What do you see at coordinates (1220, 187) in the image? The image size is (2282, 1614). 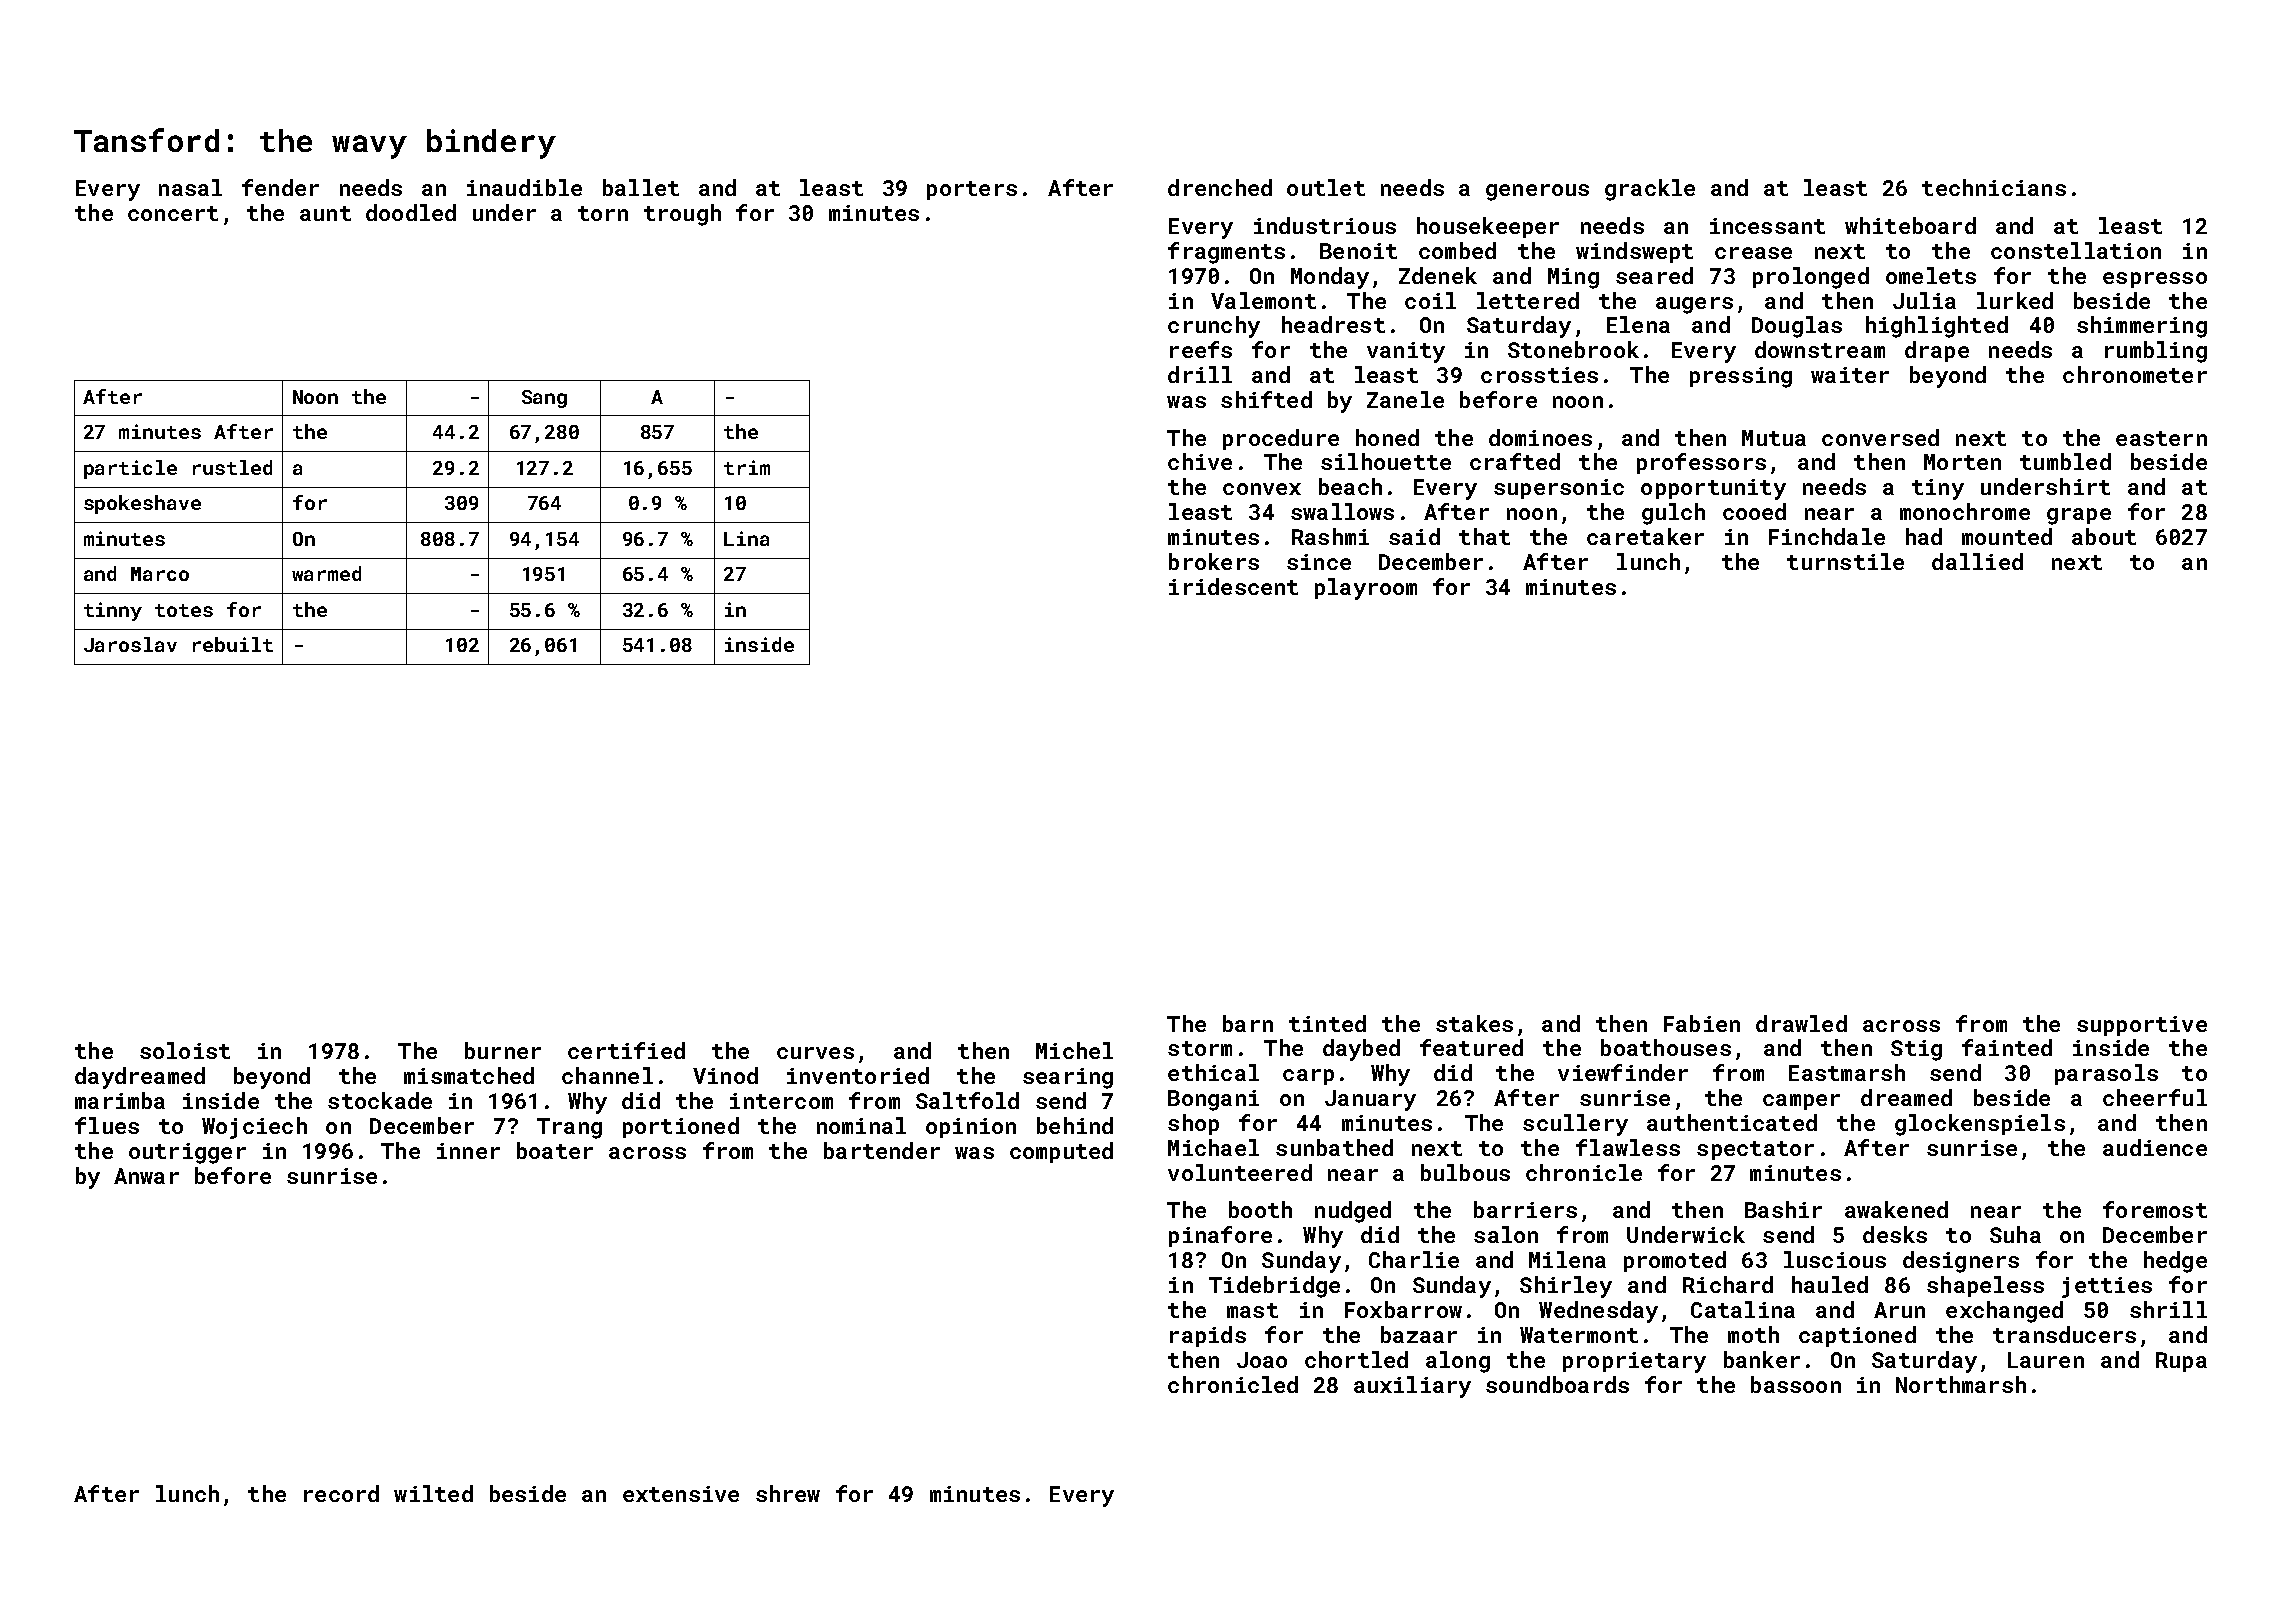 I see `drenched` at bounding box center [1220, 187].
